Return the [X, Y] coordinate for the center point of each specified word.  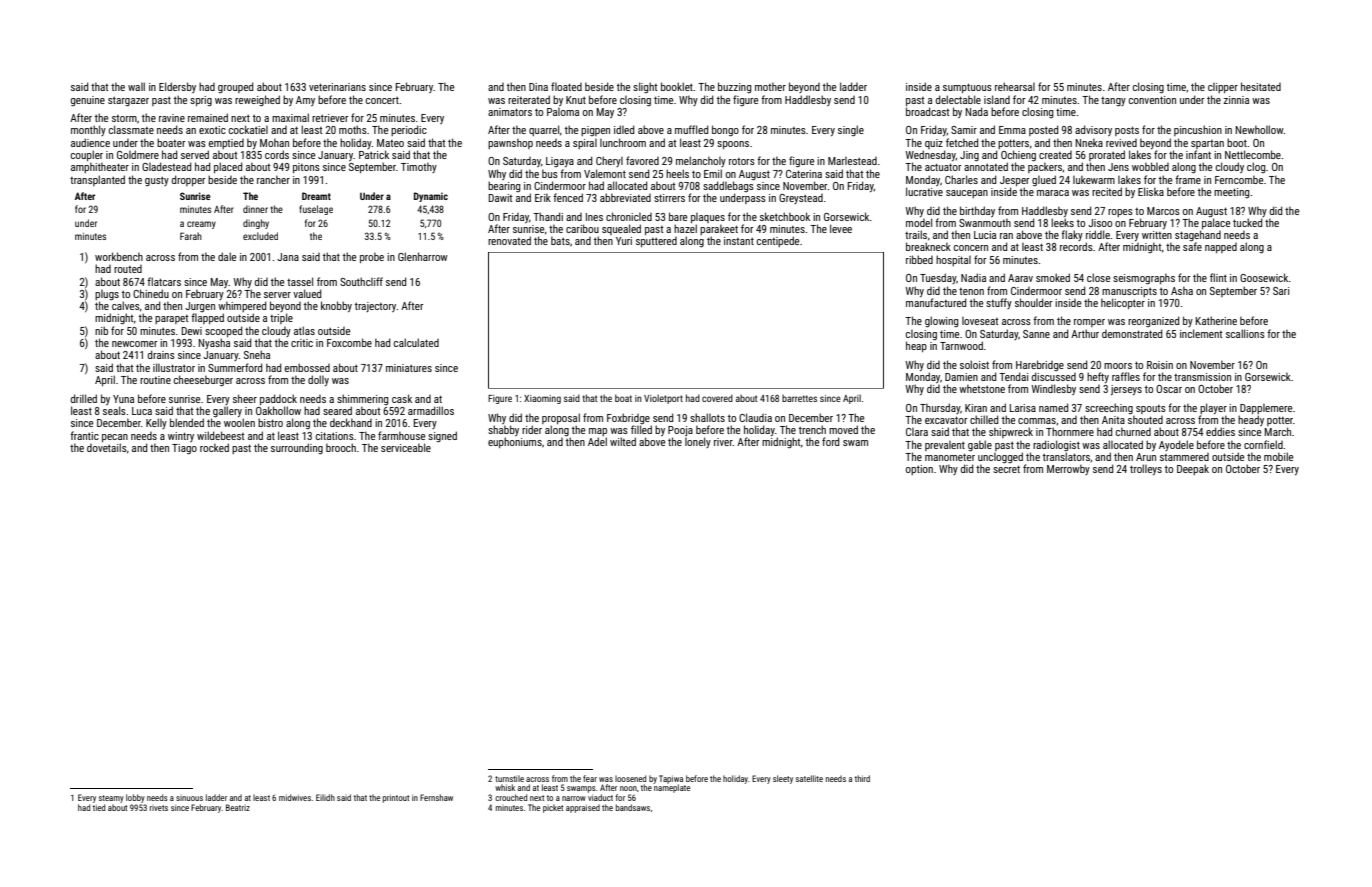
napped [1221, 248]
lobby [135, 798]
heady [1251, 420]
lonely [698, 442]
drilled [84, 398]
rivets [159, 808]
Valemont [605, 173]
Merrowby [1068, 469]
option [919, 470]
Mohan [274, 142]
